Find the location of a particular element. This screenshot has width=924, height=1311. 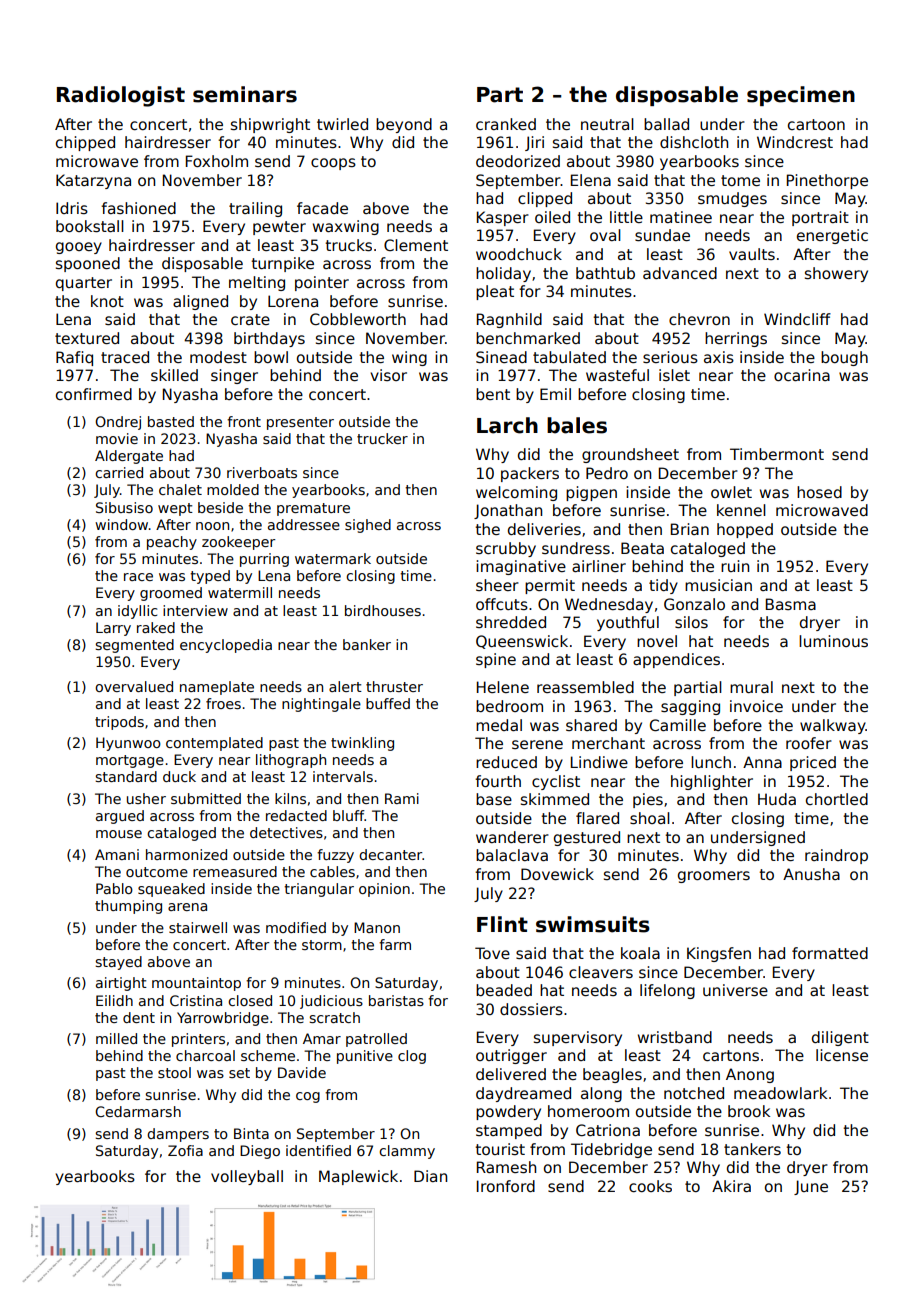

seminars is located at coordinates (245, 94).
